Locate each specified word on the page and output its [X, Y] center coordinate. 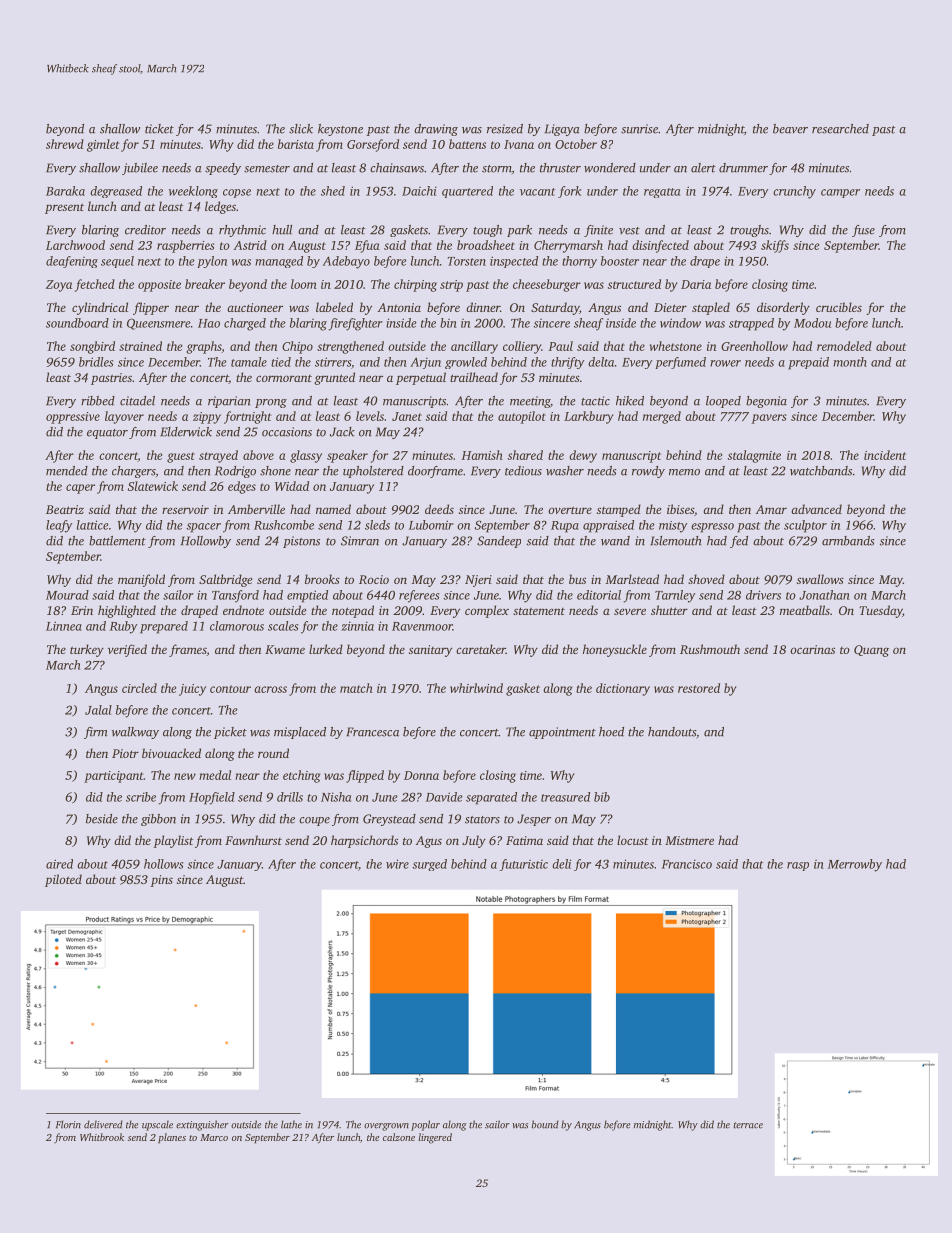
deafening [72, 262]
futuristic [523, 865]
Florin [68, 1124]
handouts [672, 732]
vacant [537, 192]
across [270, 689]
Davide [444, 797]
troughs [749, 231]
